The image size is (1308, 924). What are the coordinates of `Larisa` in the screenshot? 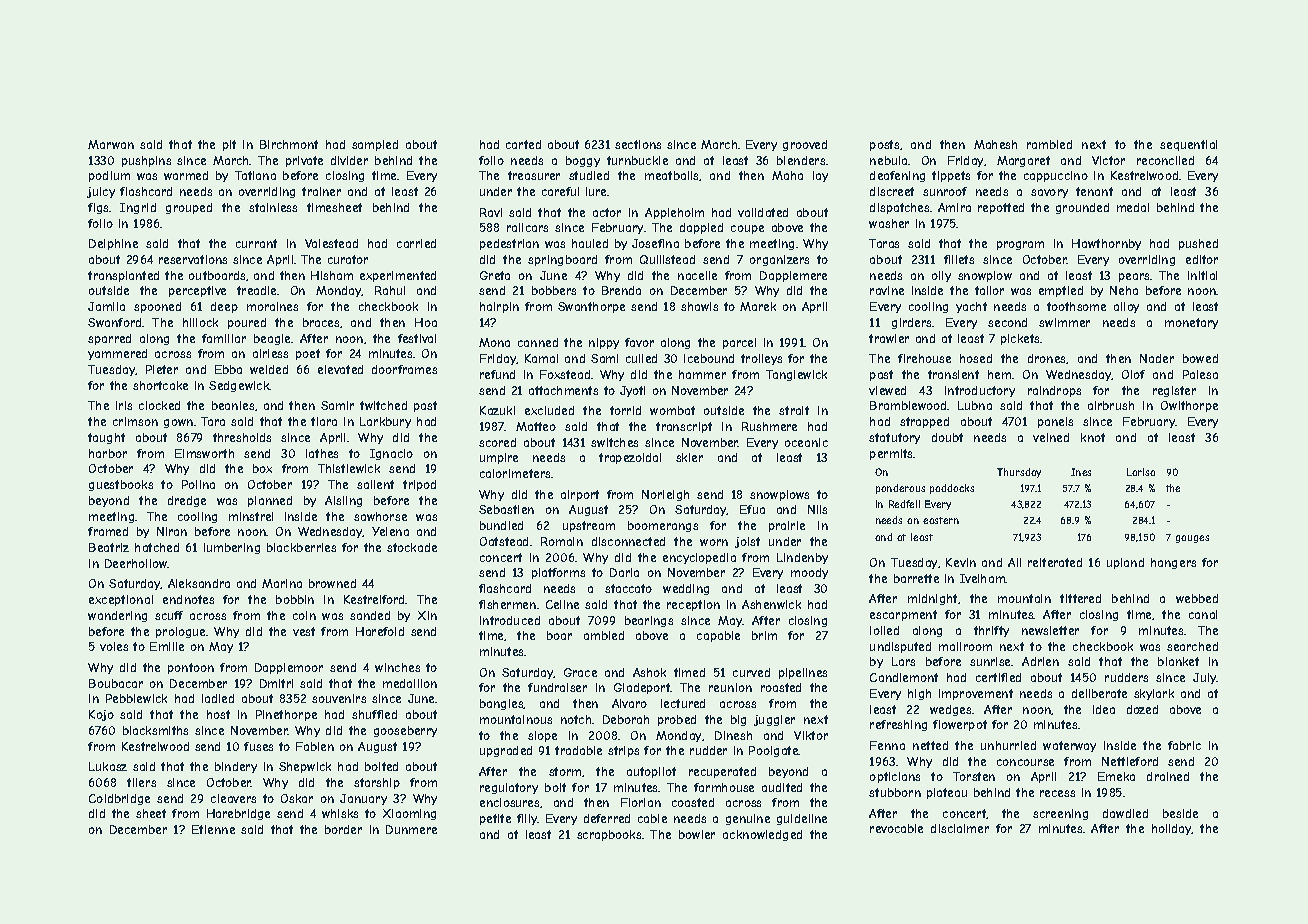 It's located at (1141, 472).
